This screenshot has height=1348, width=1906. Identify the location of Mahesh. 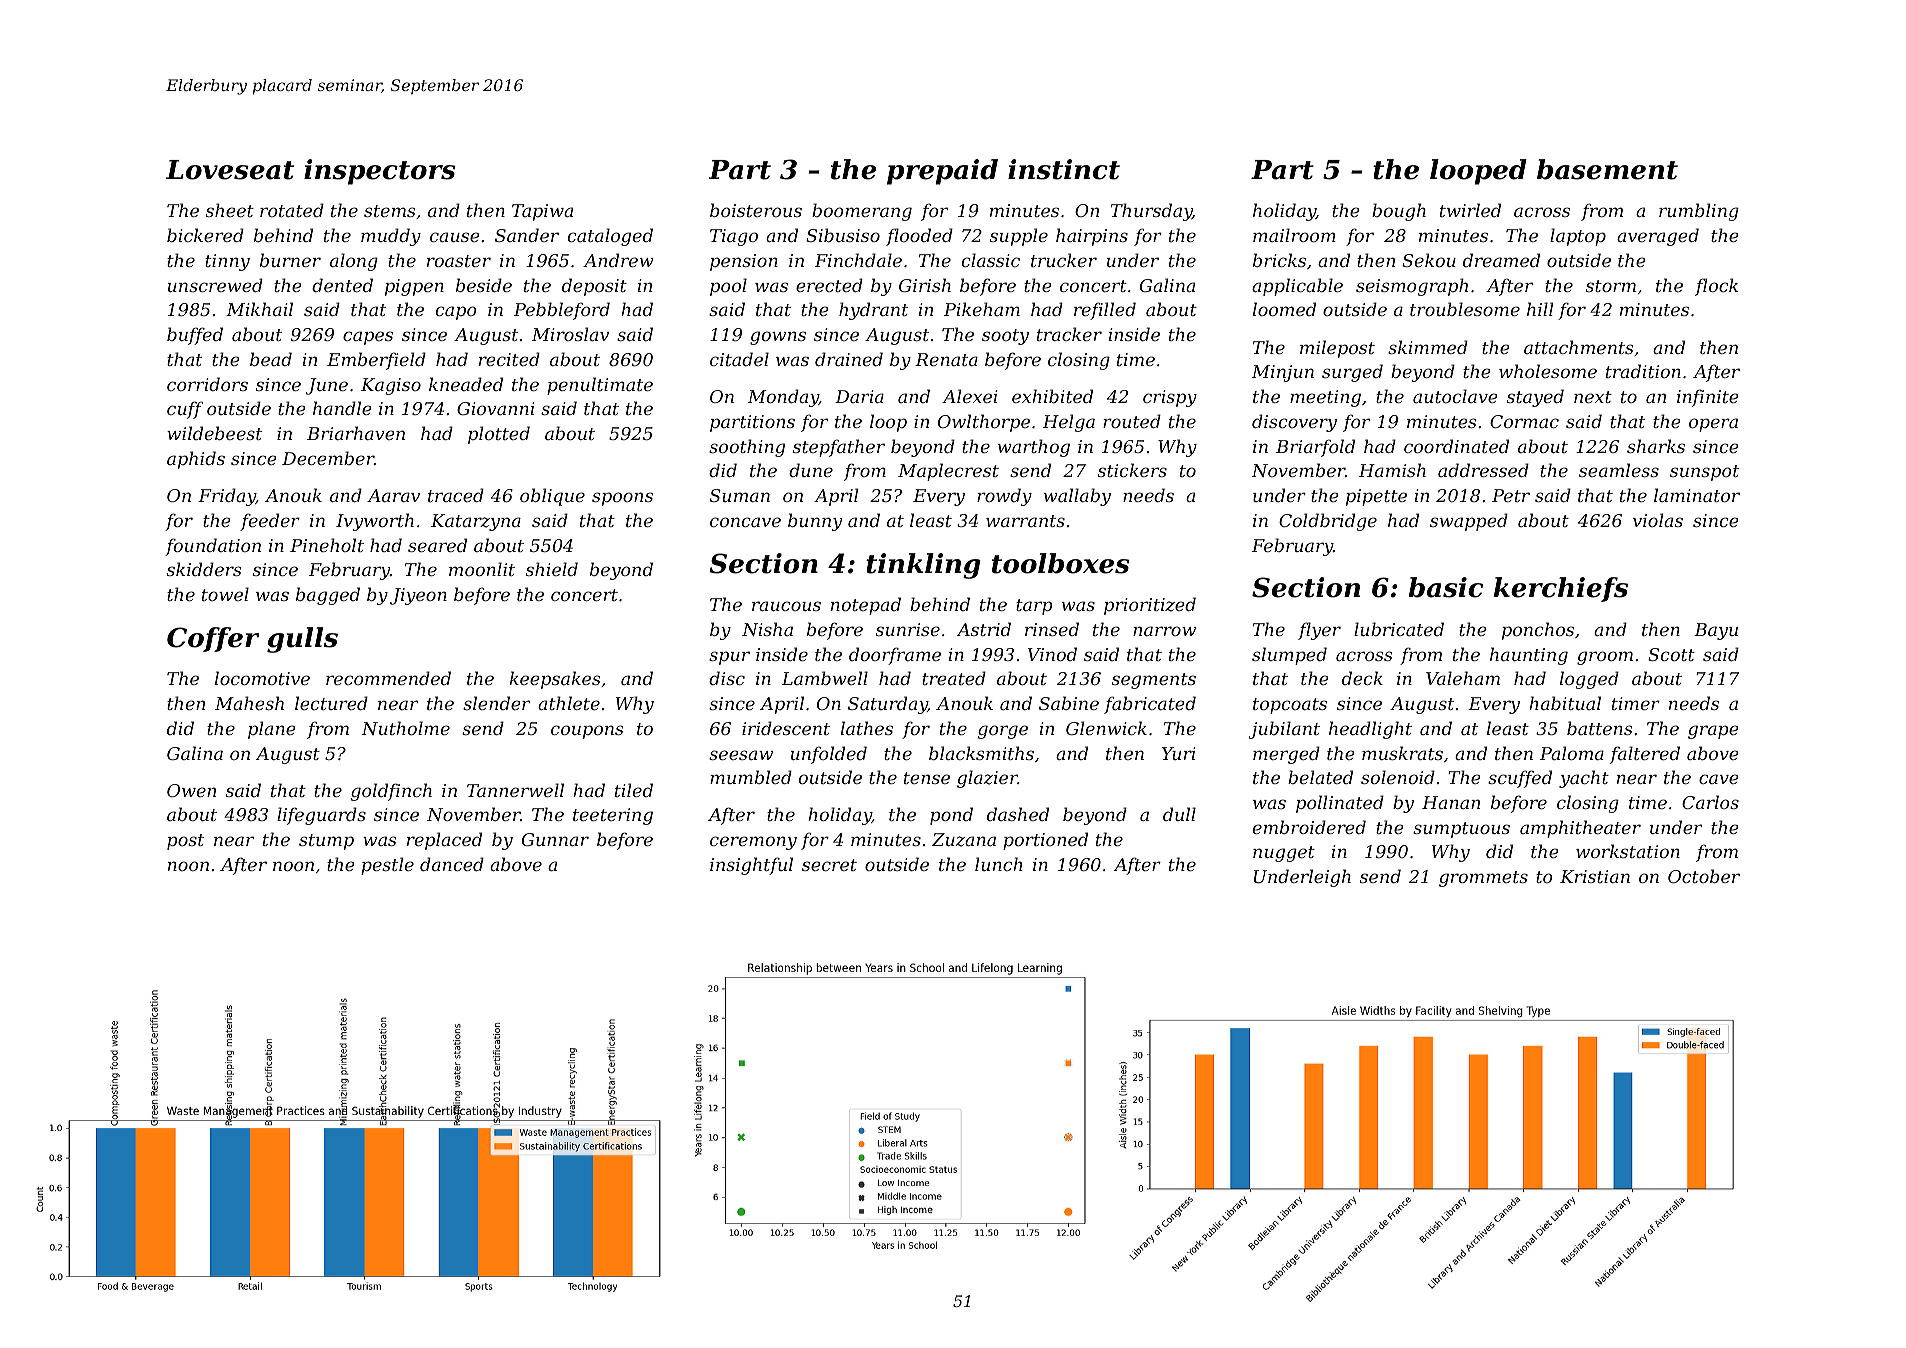
(249, 703).
